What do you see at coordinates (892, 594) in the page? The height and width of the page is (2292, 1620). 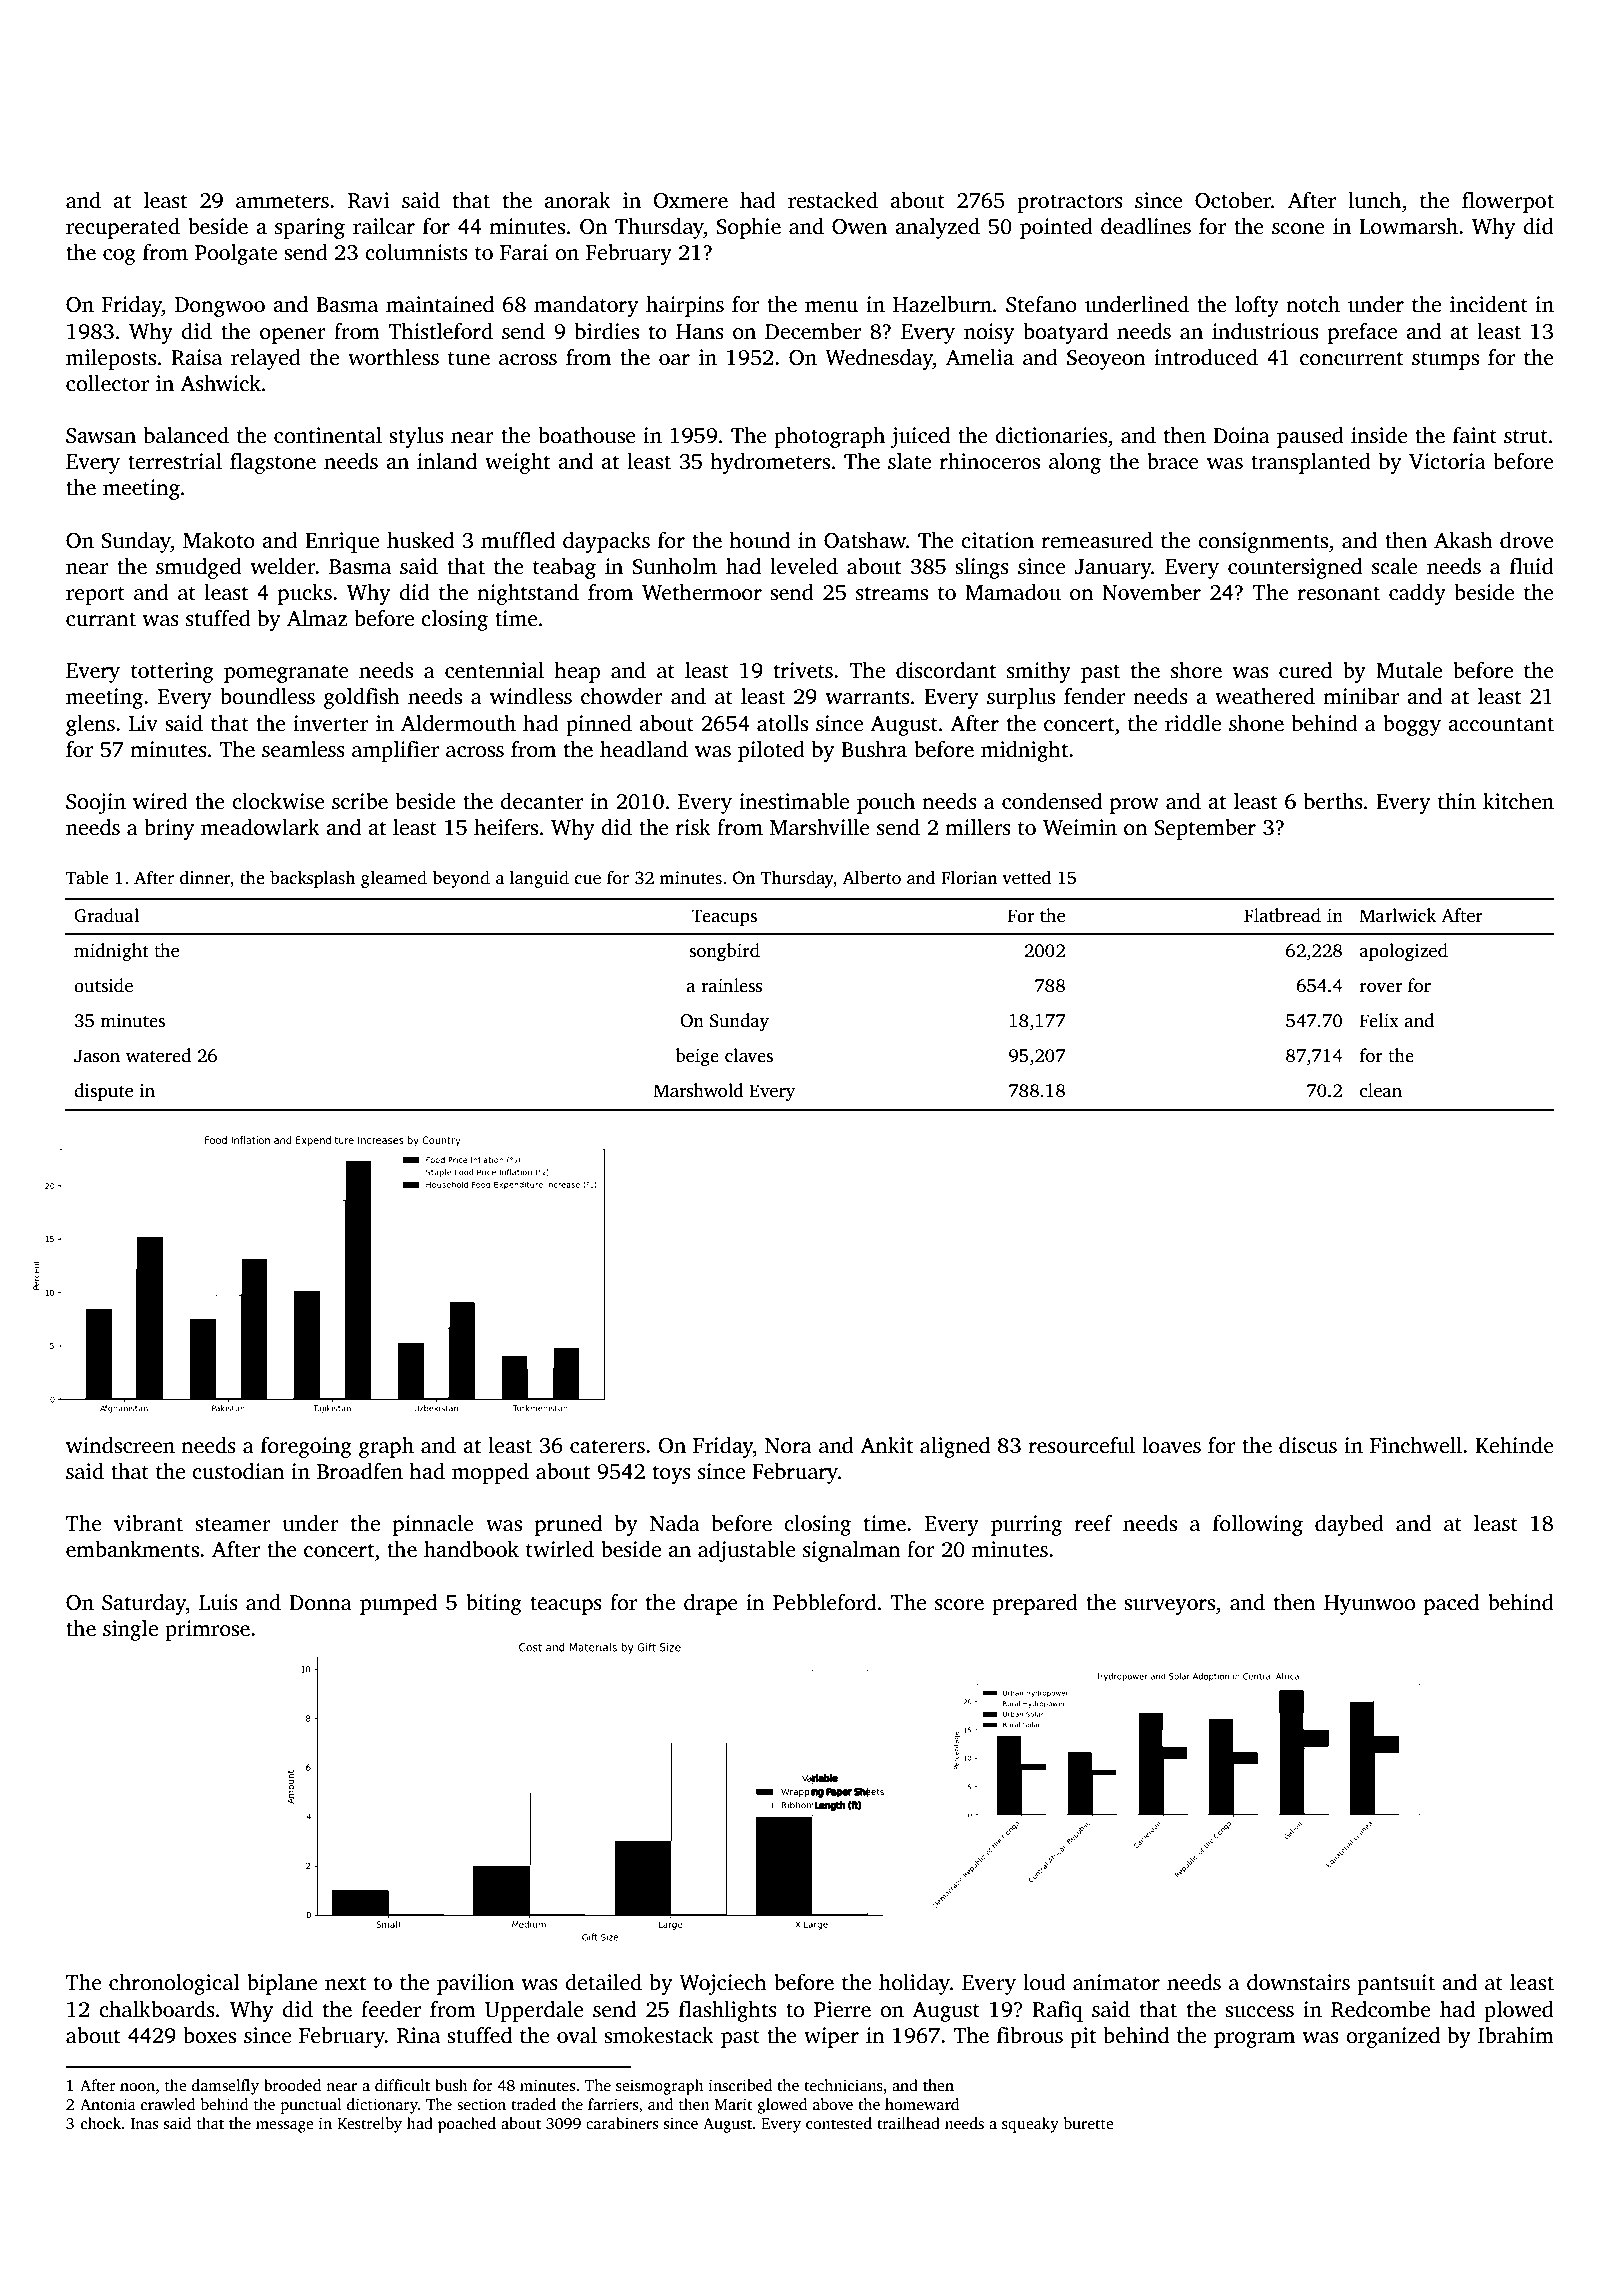 I see `streams` at bounding box center [892, 594].
